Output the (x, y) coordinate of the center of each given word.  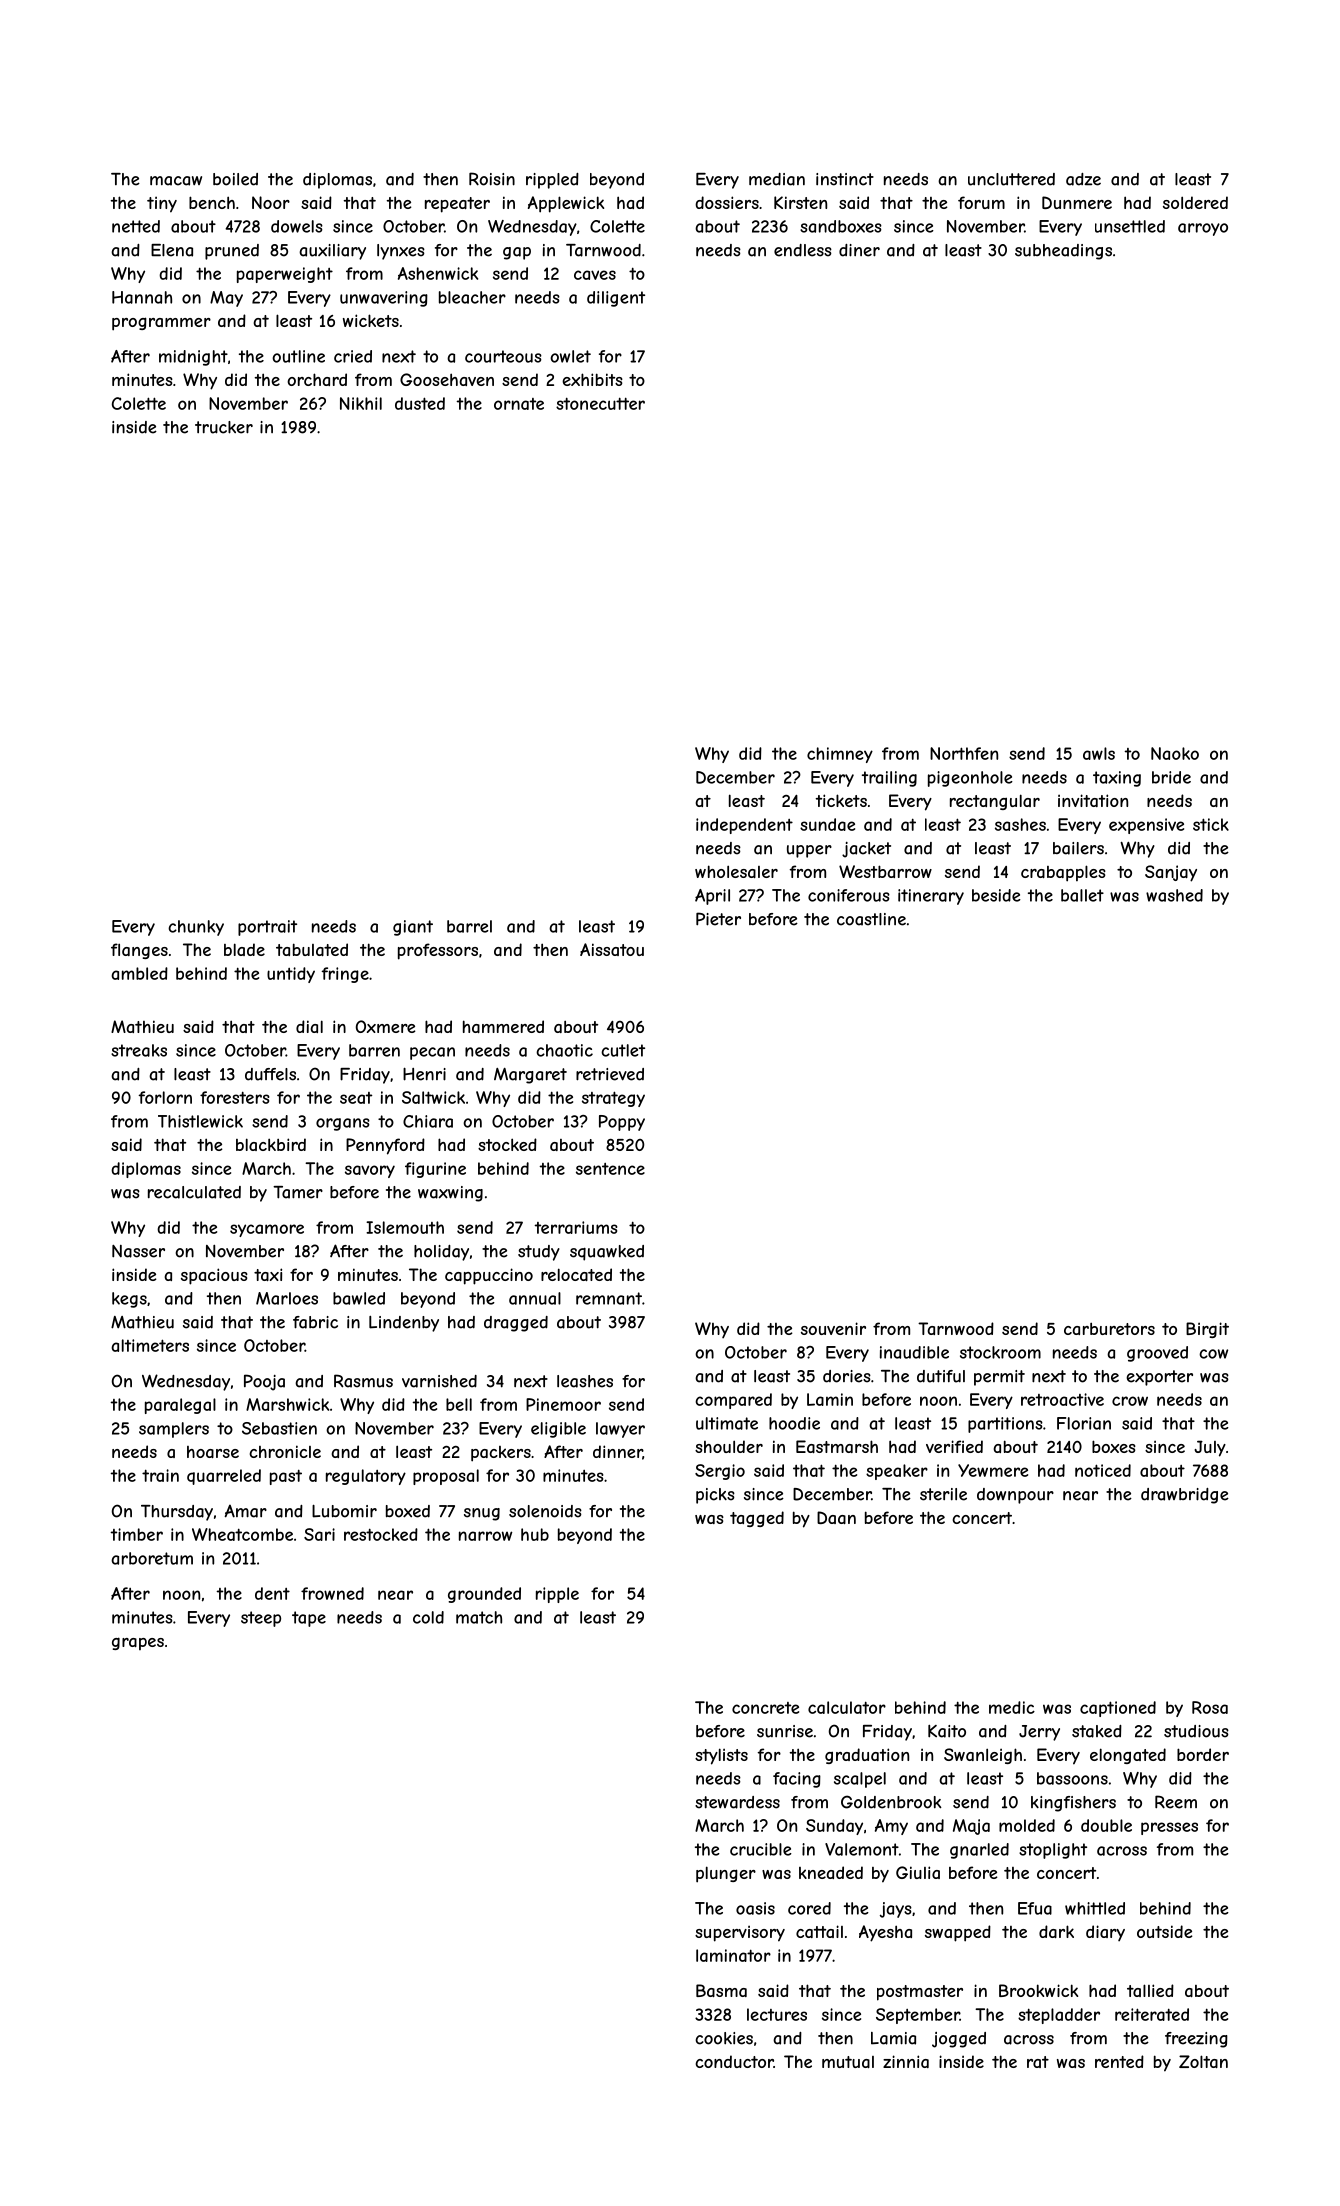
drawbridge (1185, 1496)
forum (981, 202)
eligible (558, 1430)
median (777, 179)
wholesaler (736, 871)
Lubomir (344, 1511)
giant (413, 928)
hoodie (794, 1423)
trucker (224, 427)
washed (1174, 895)
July (1210, 1448)
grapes (138, 1643)
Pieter (718, 919)
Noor (271, 202)
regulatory (366, 1477)
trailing (889, 779)
